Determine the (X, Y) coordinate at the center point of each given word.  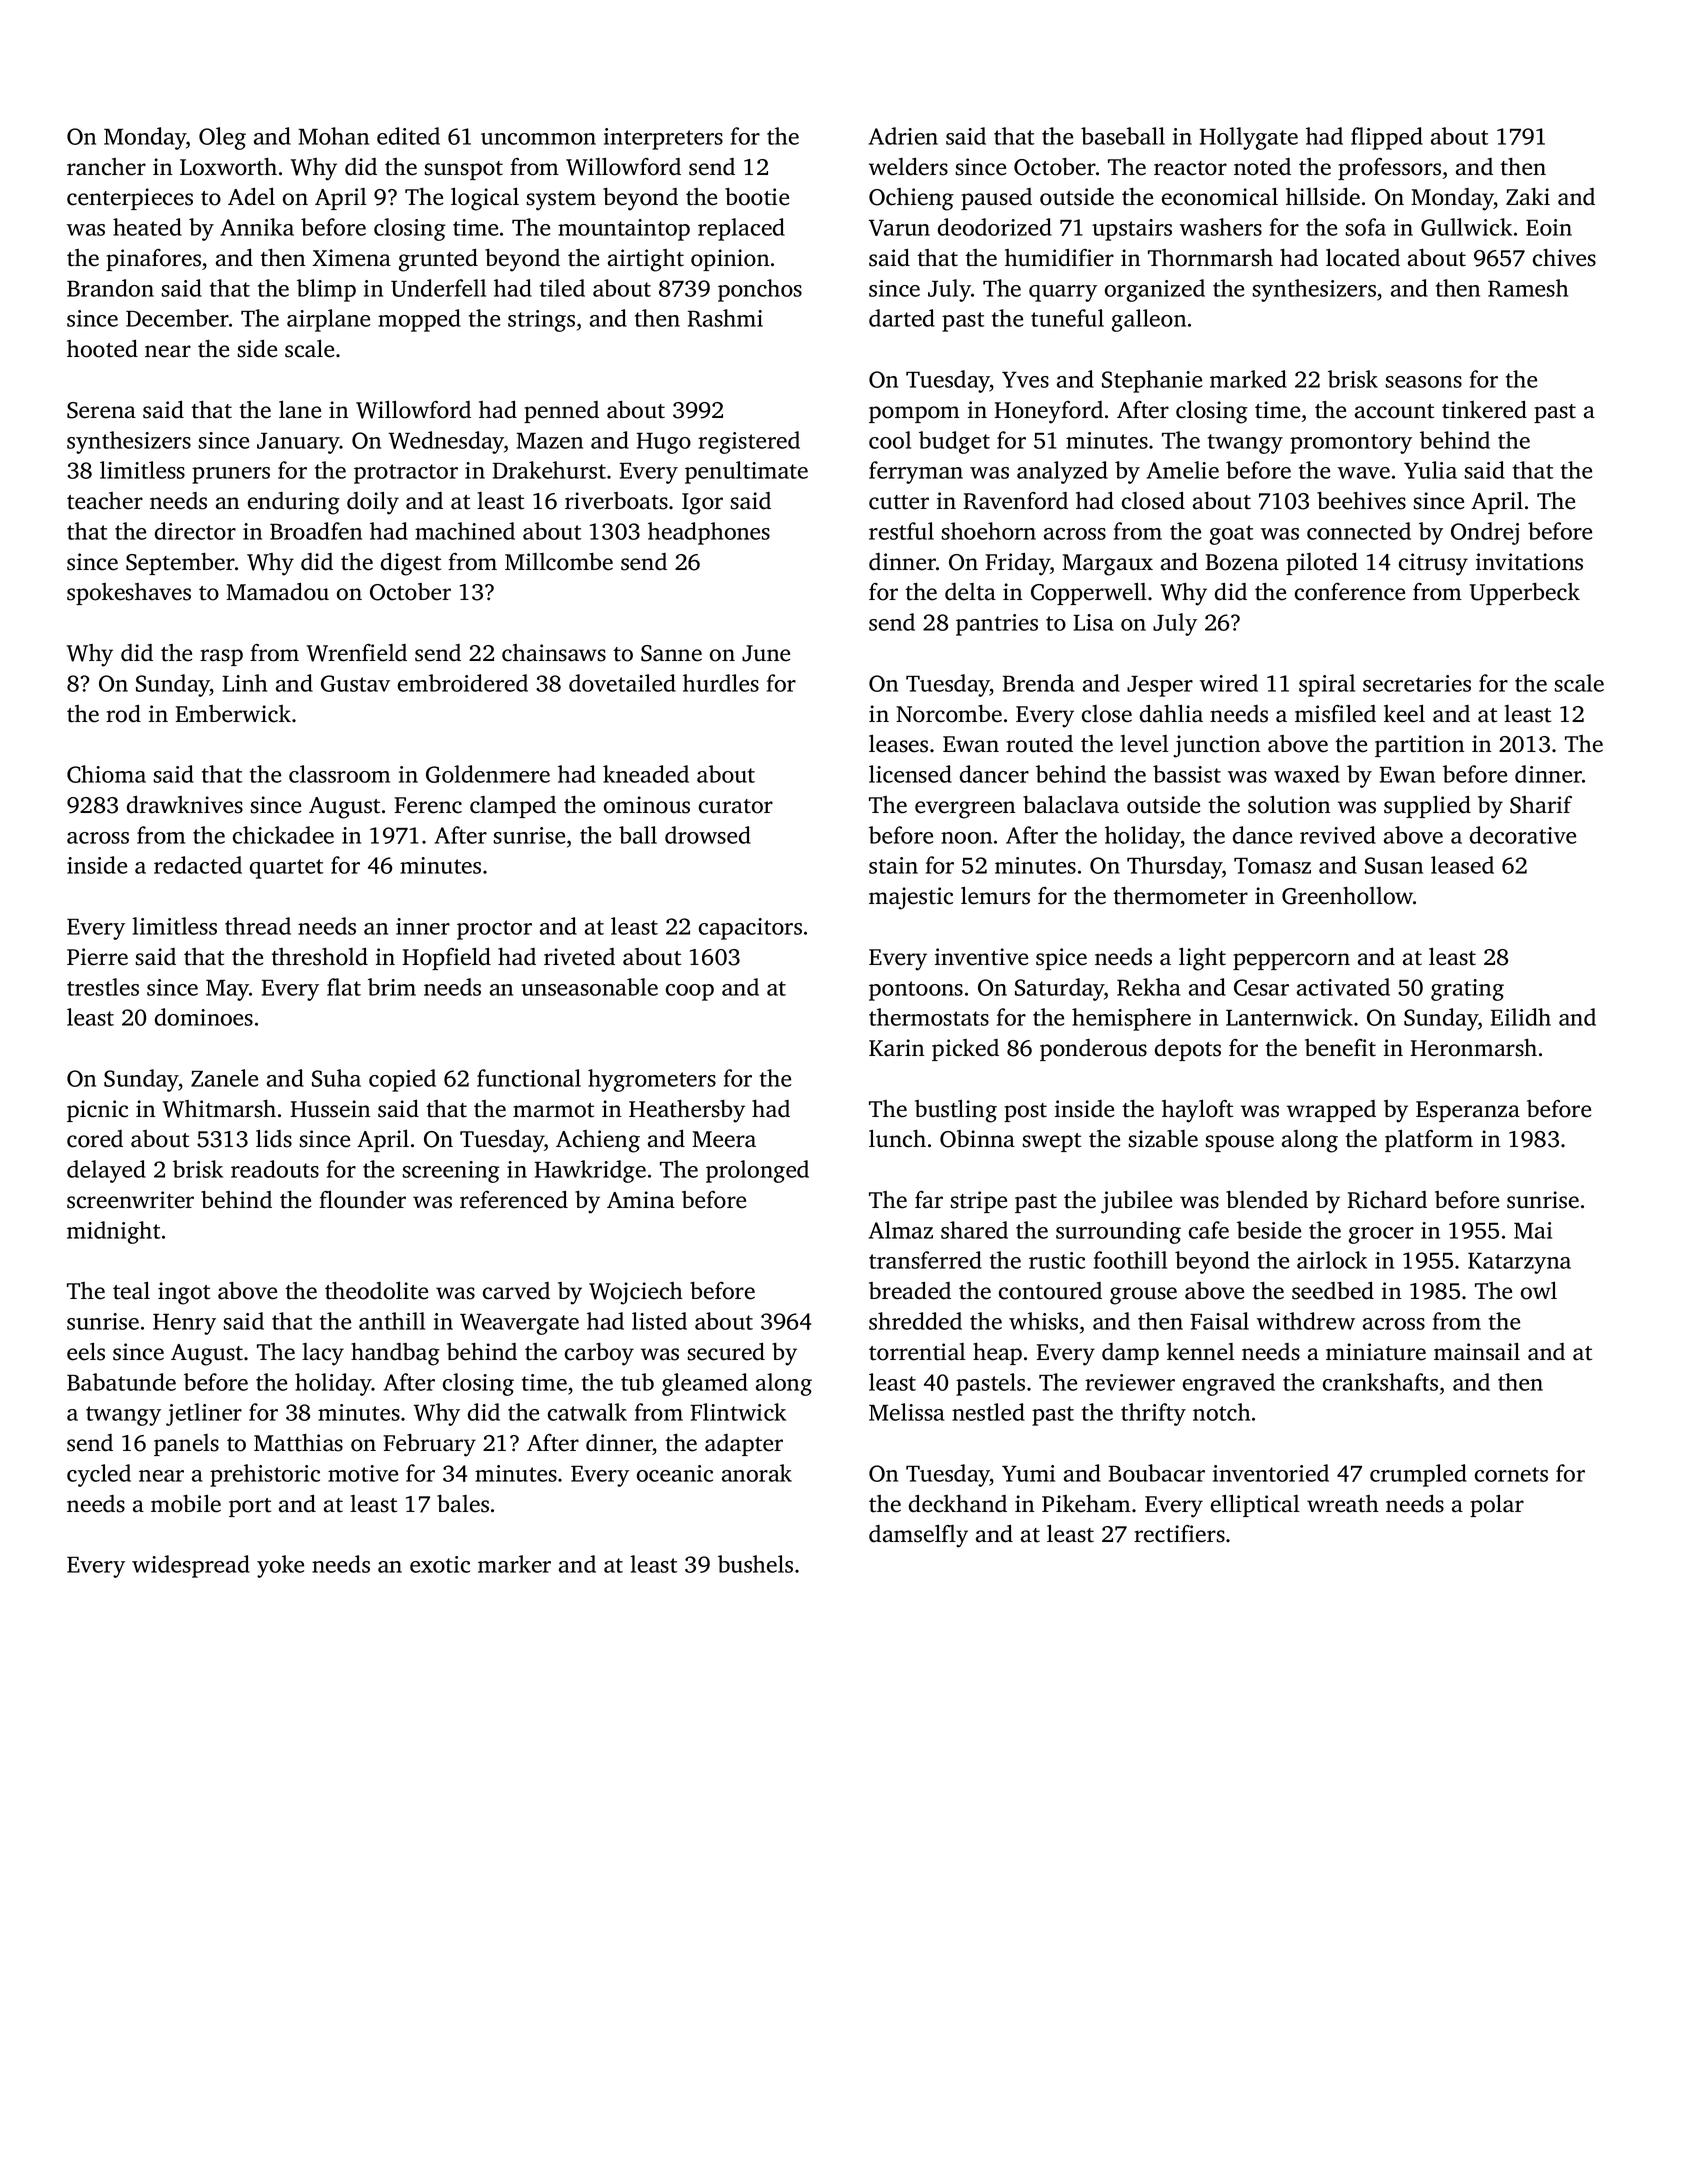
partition (1420, 746)
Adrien (903, 136)
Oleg (222, 138)
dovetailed (622, 683)
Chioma (106, 774)
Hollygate (1249, 138)
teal (131, 1291)
